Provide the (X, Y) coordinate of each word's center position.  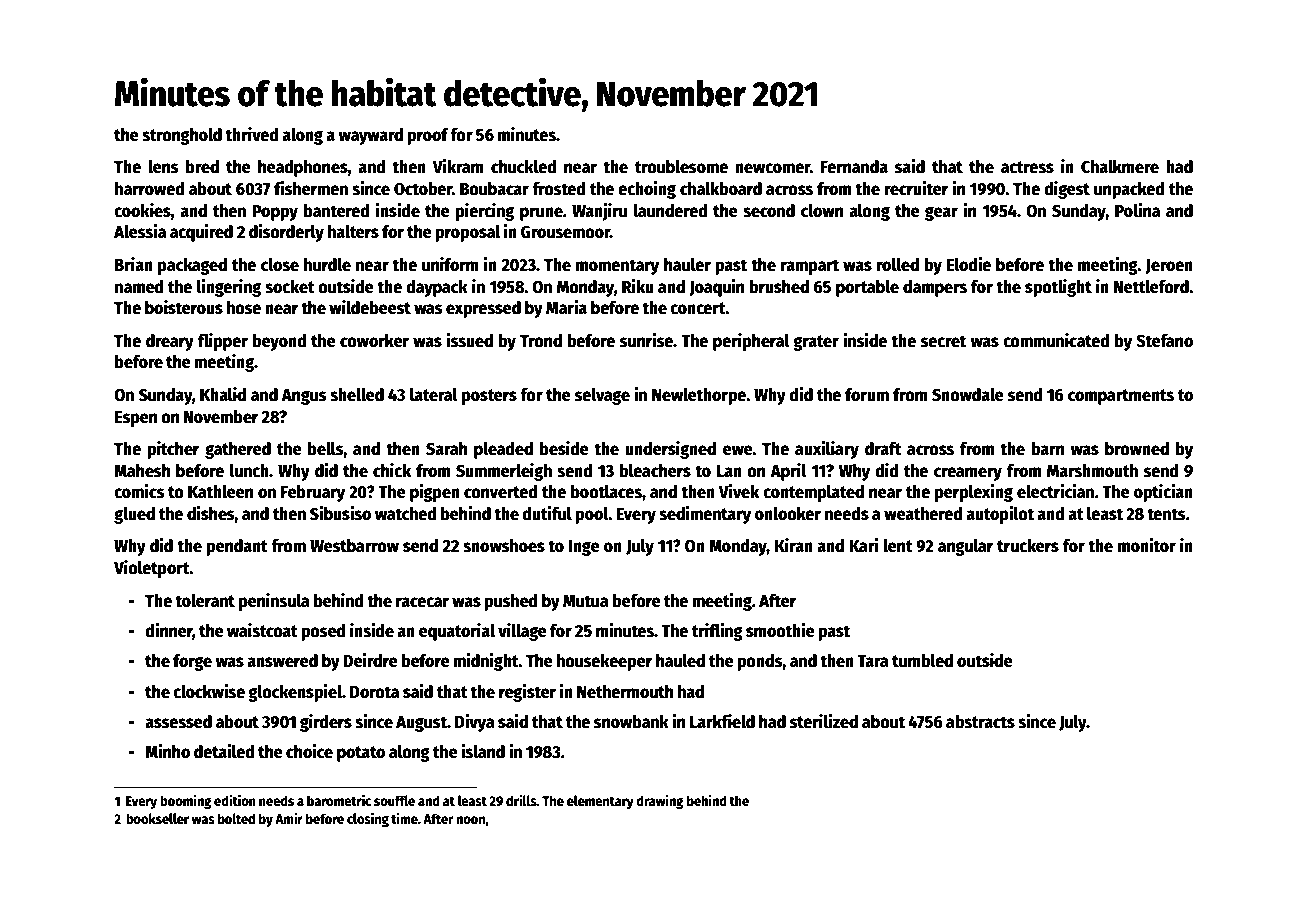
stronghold (182, 136)
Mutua (586, 601)
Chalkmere (1120, 167)
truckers (1028, 546)
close (280, 265)
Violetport (152, 569)
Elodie (969, 264)
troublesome (681, 167)
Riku (638, 286)
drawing (660, 801)
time (404, 818)
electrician (1055, 491)
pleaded (503, 450)
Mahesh (142, 471)
